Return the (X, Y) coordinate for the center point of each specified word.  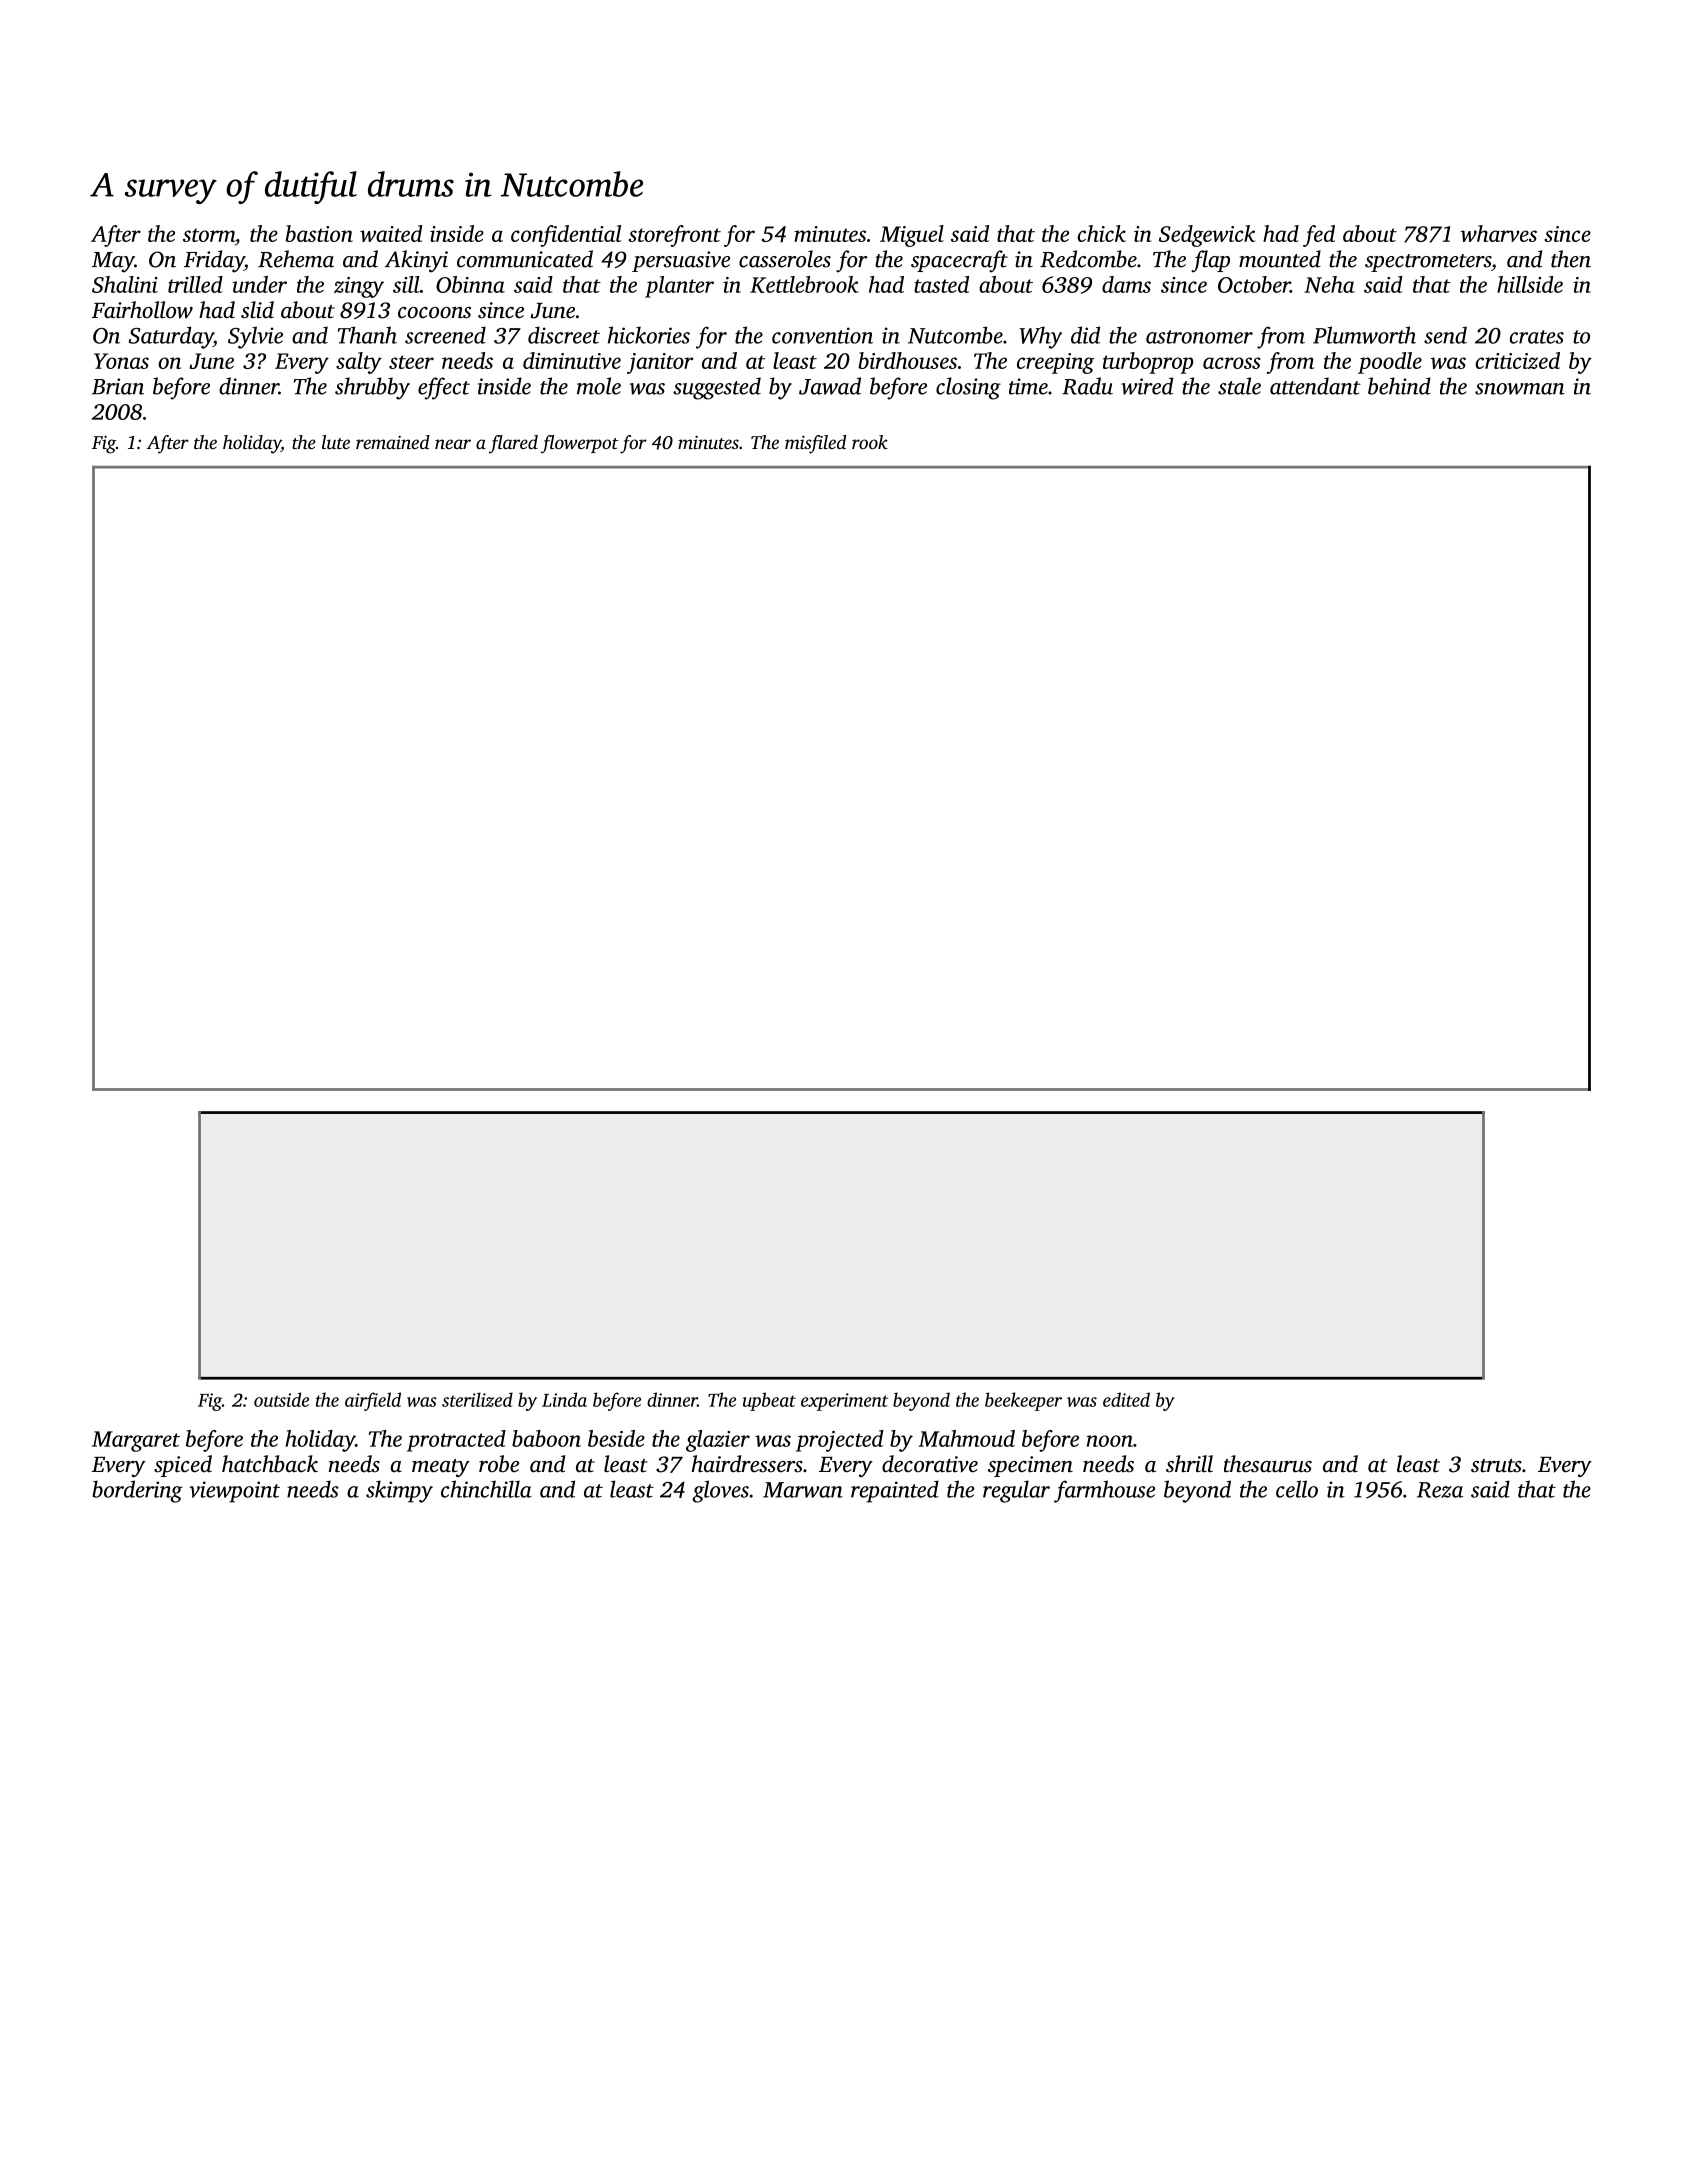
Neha (1329, 284)
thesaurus (1268, 1464)
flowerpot (579, 444)
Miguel (912, 236)
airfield (373, 1401)
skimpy (399, 1491)
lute (336, 442)
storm (209, 235)
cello (1297, 1489)
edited (1126, 1399)
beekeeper (1023, 1401)
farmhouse (1104, 1491)
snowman (1520, 389)
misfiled (815, 444)
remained (393, 442)
